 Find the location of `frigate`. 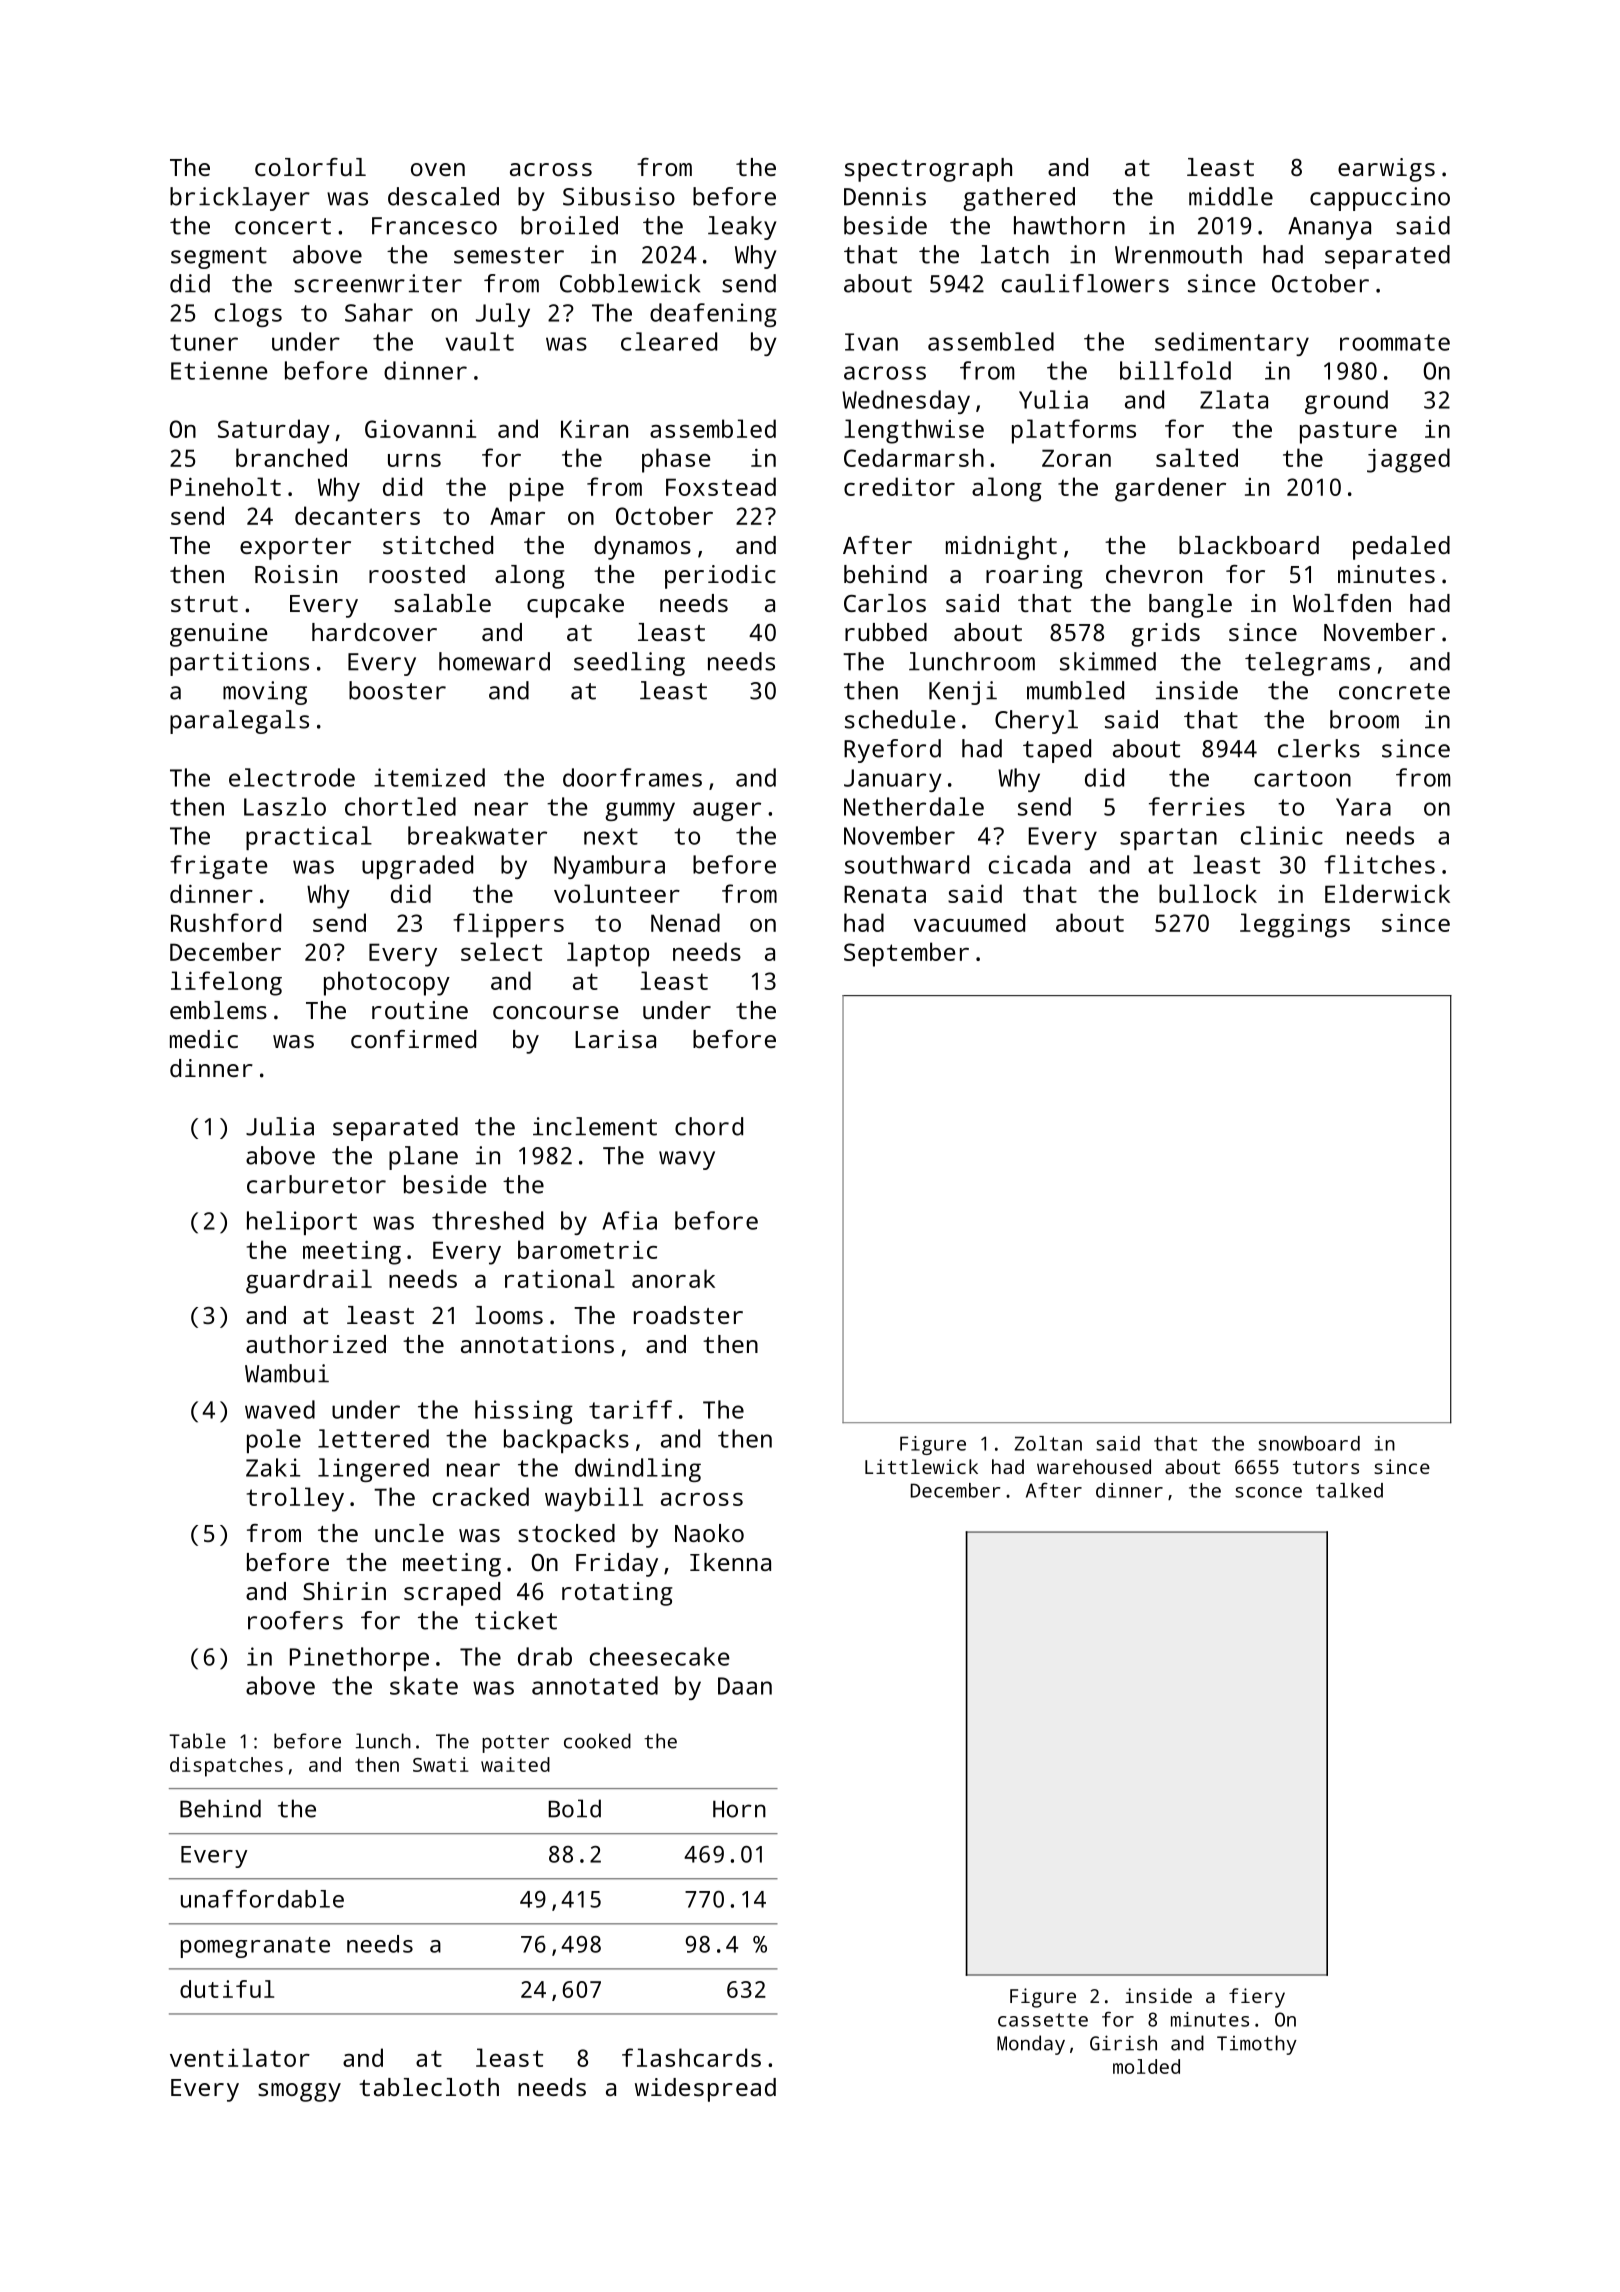

frigate is located at coordinates (218, 867).
